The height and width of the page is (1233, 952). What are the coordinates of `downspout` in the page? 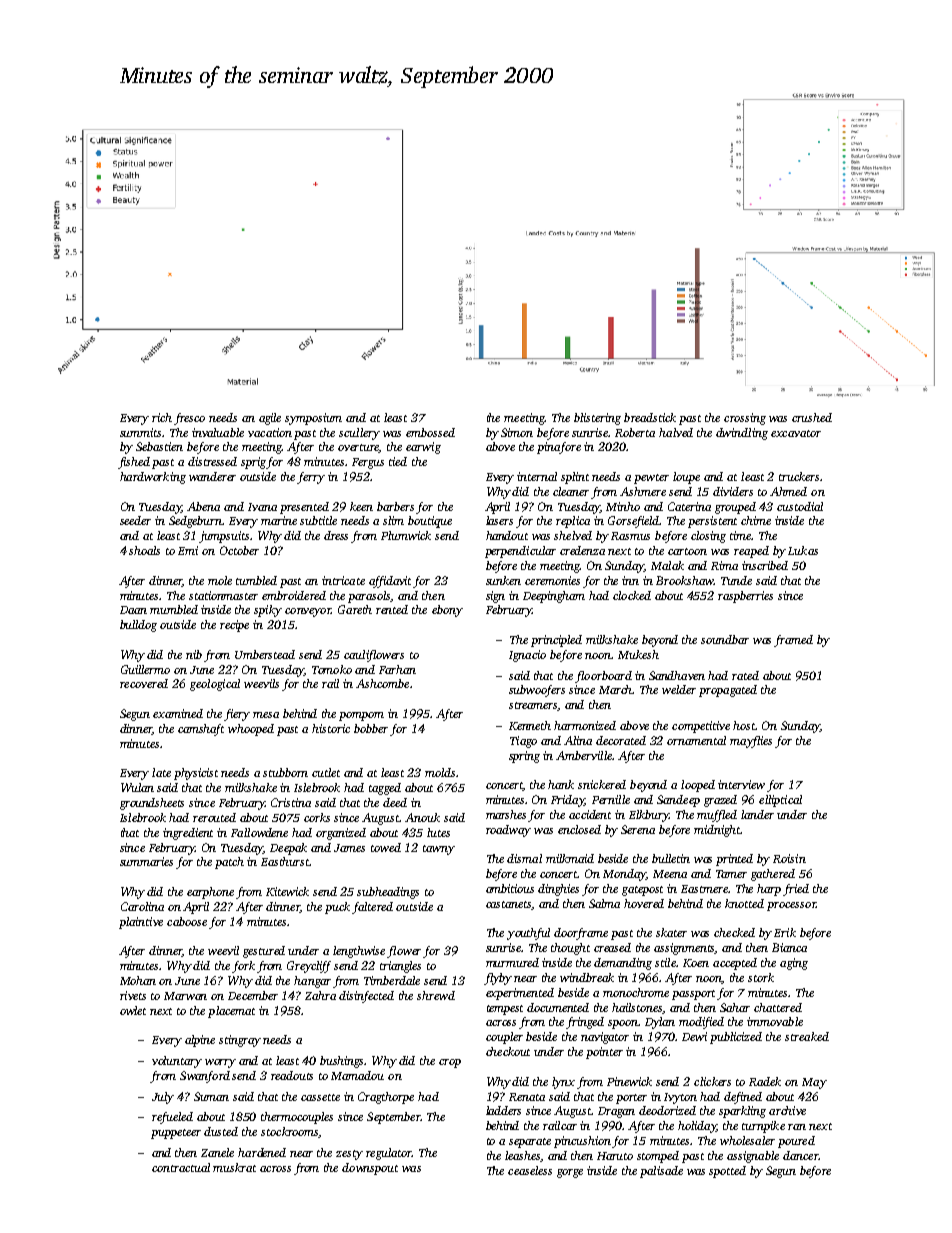 It's located at (370, 1169).
